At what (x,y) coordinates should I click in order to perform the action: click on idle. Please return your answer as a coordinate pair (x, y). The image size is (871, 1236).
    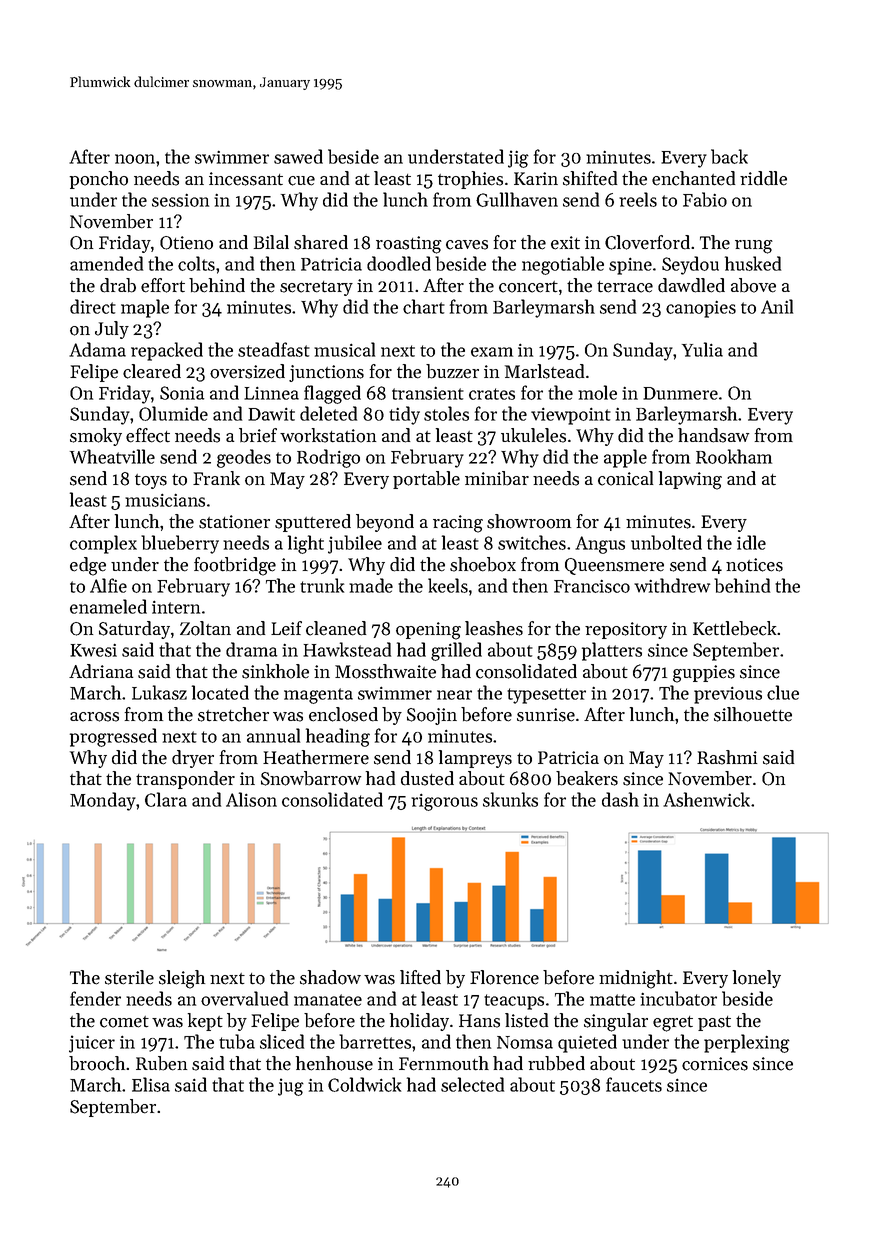
    Looking at the image, I should click on (751, 542).
